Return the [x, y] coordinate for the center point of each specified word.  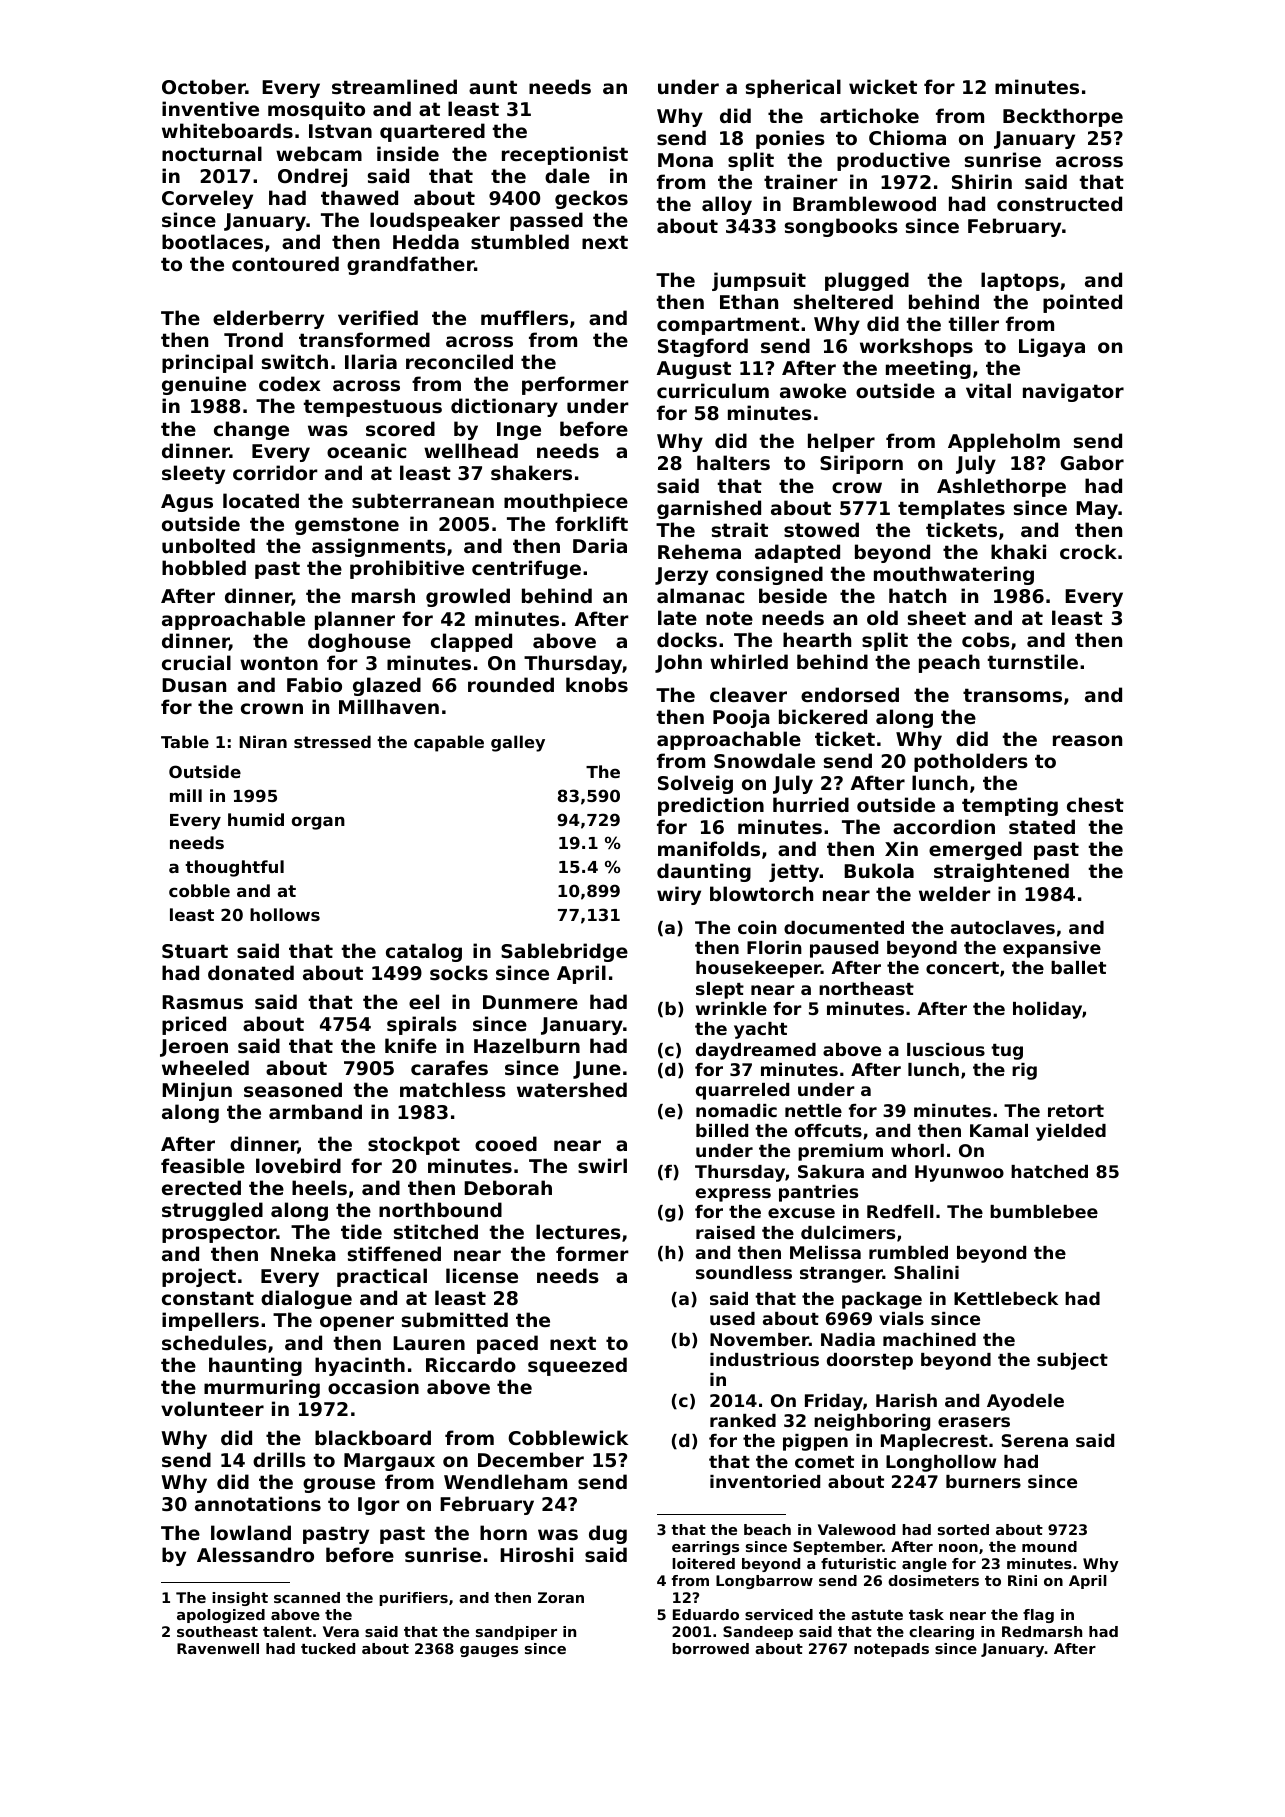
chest [1095, 804]
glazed [387, 686]
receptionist [565, 155]
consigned [769, 575]
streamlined [394, 87]
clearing [941, 1633]
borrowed [710, 1648]
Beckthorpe [1063, 117]
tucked [328, 1648]
